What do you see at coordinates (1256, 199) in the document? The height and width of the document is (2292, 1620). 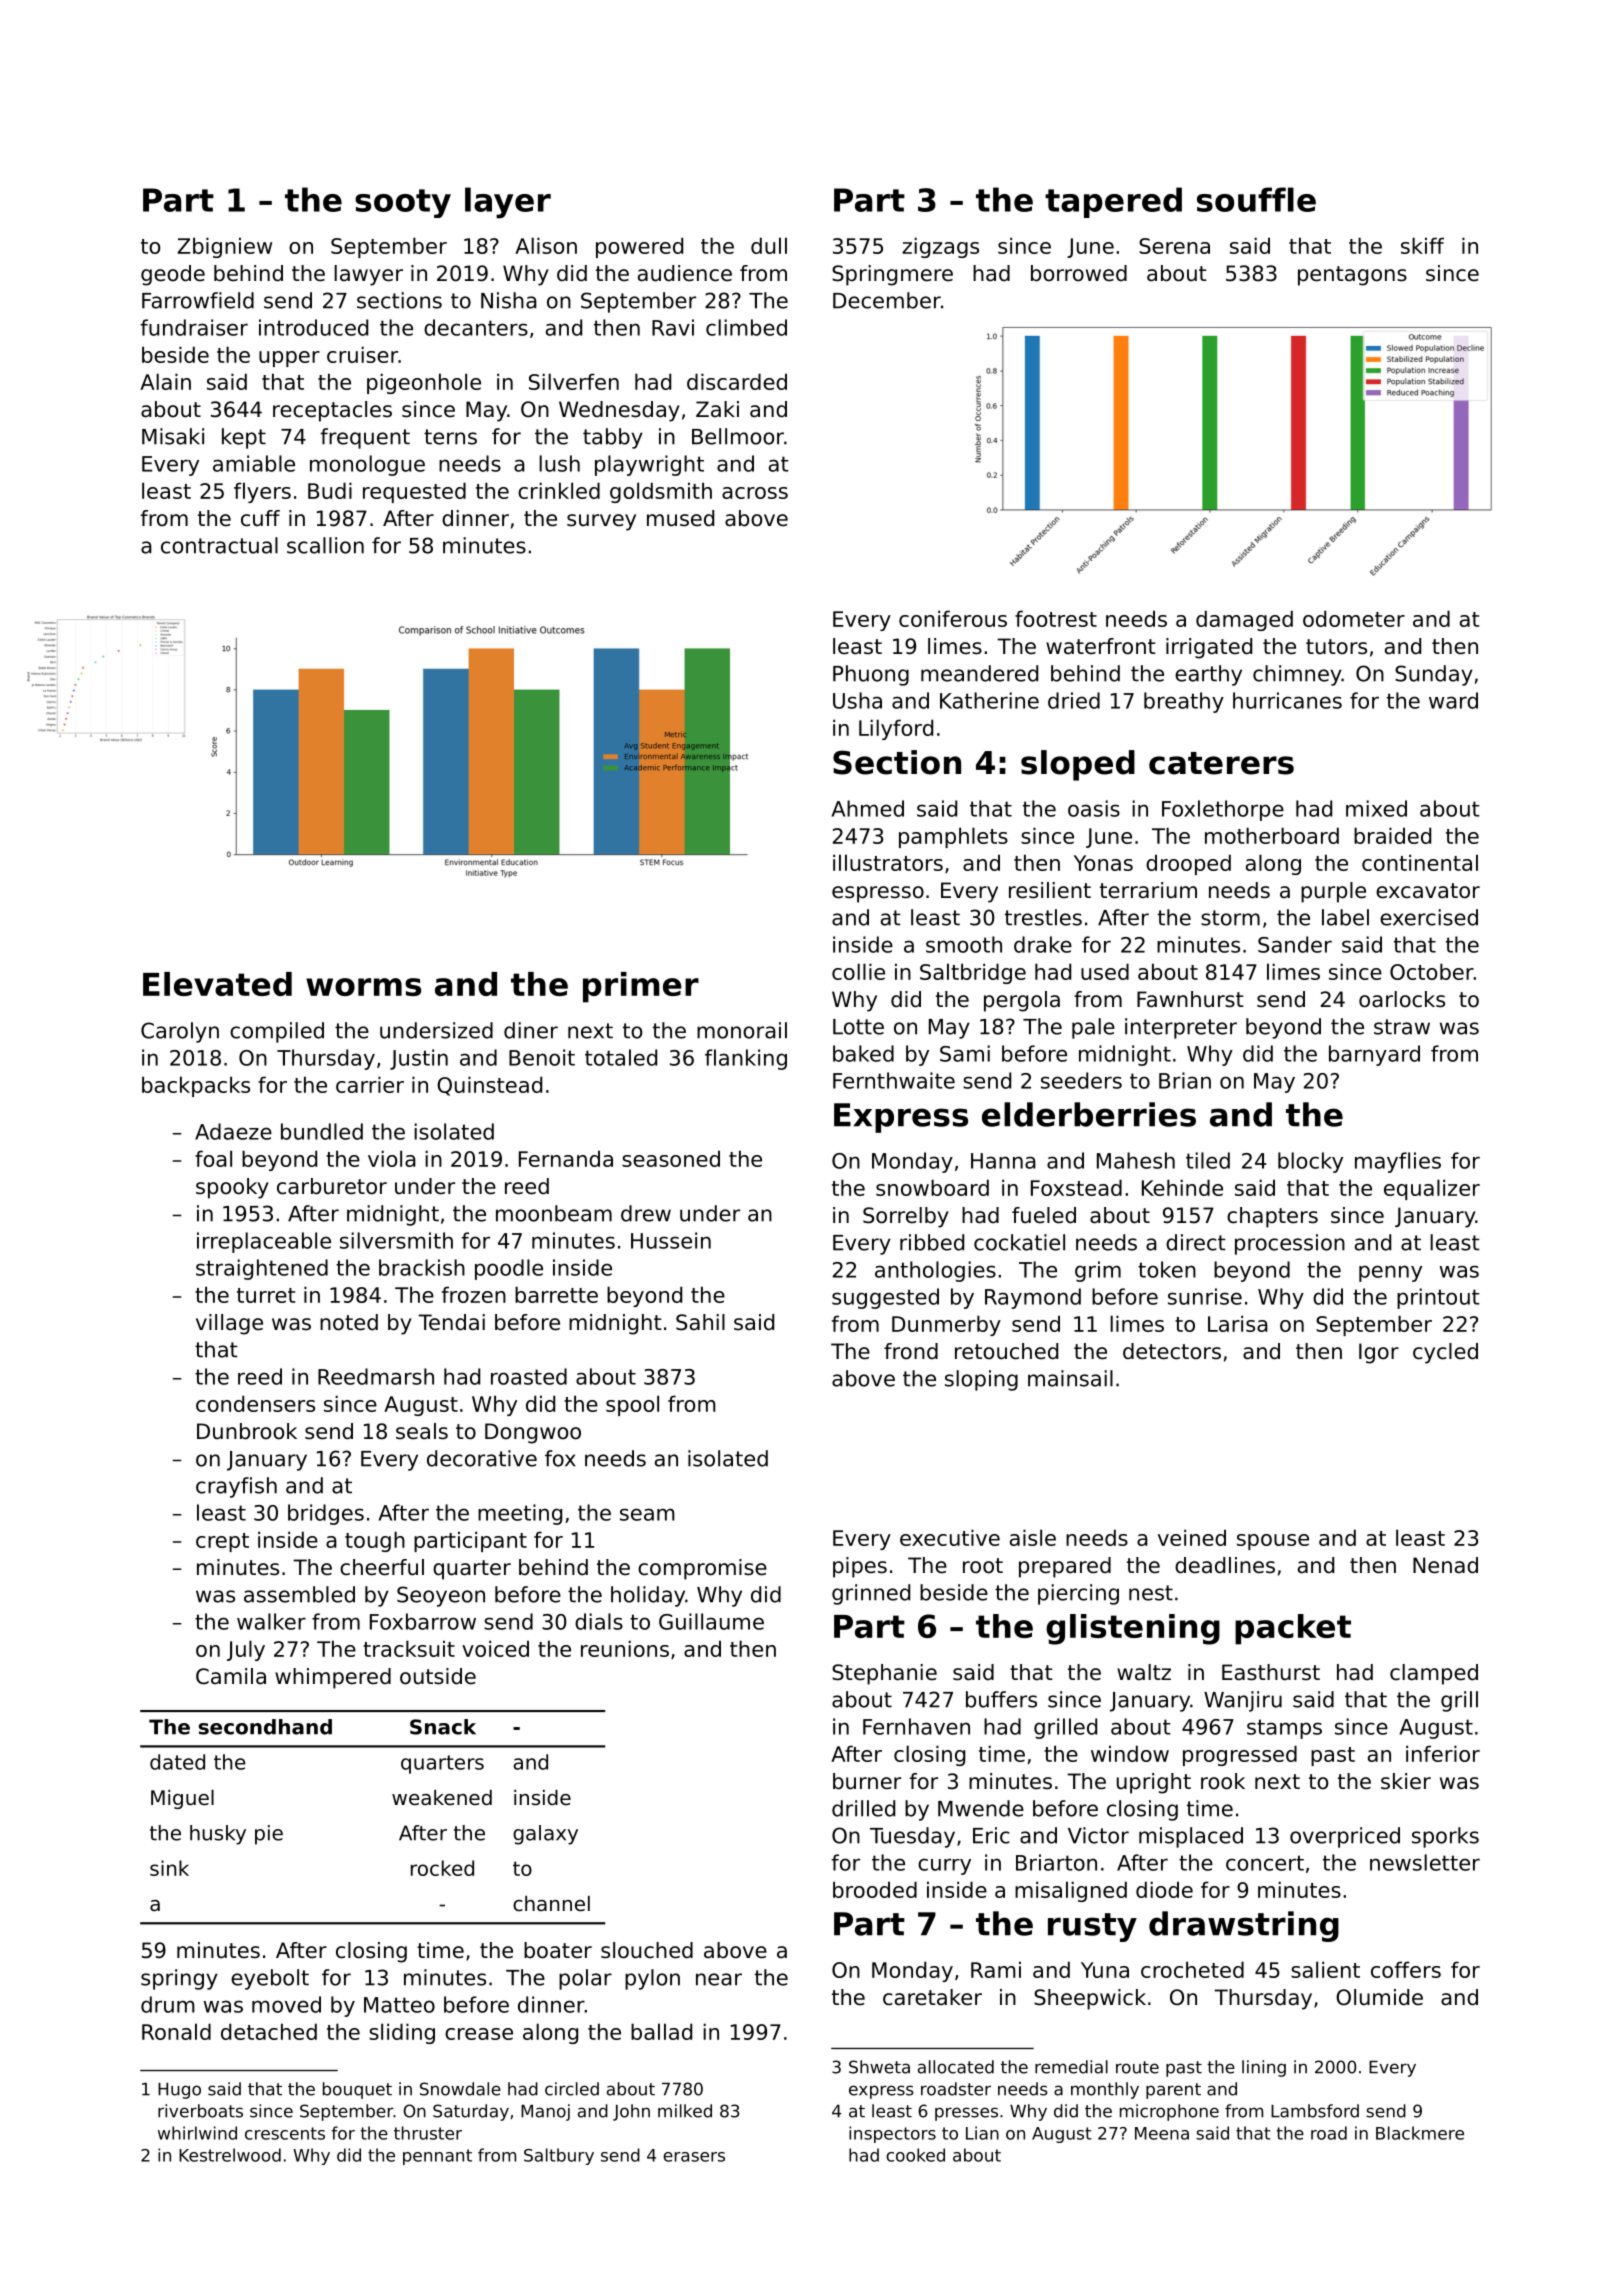 I see `souffle` at bounding box center [1256, 199].
